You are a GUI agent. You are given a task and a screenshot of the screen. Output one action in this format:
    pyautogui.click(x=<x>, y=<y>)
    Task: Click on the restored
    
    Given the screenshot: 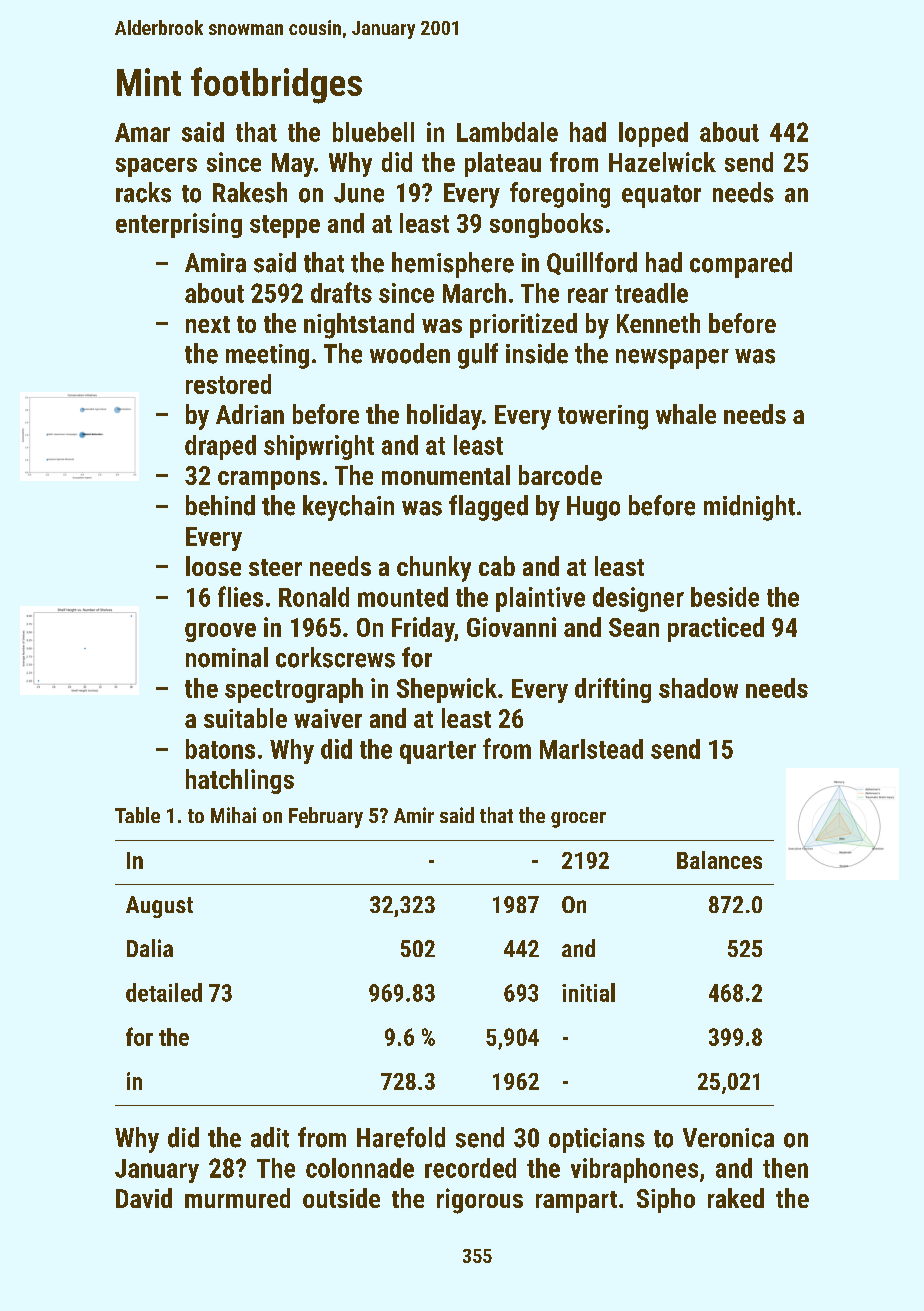 What is the action you would take?
    pyautogui.click(x=228, y=384)
